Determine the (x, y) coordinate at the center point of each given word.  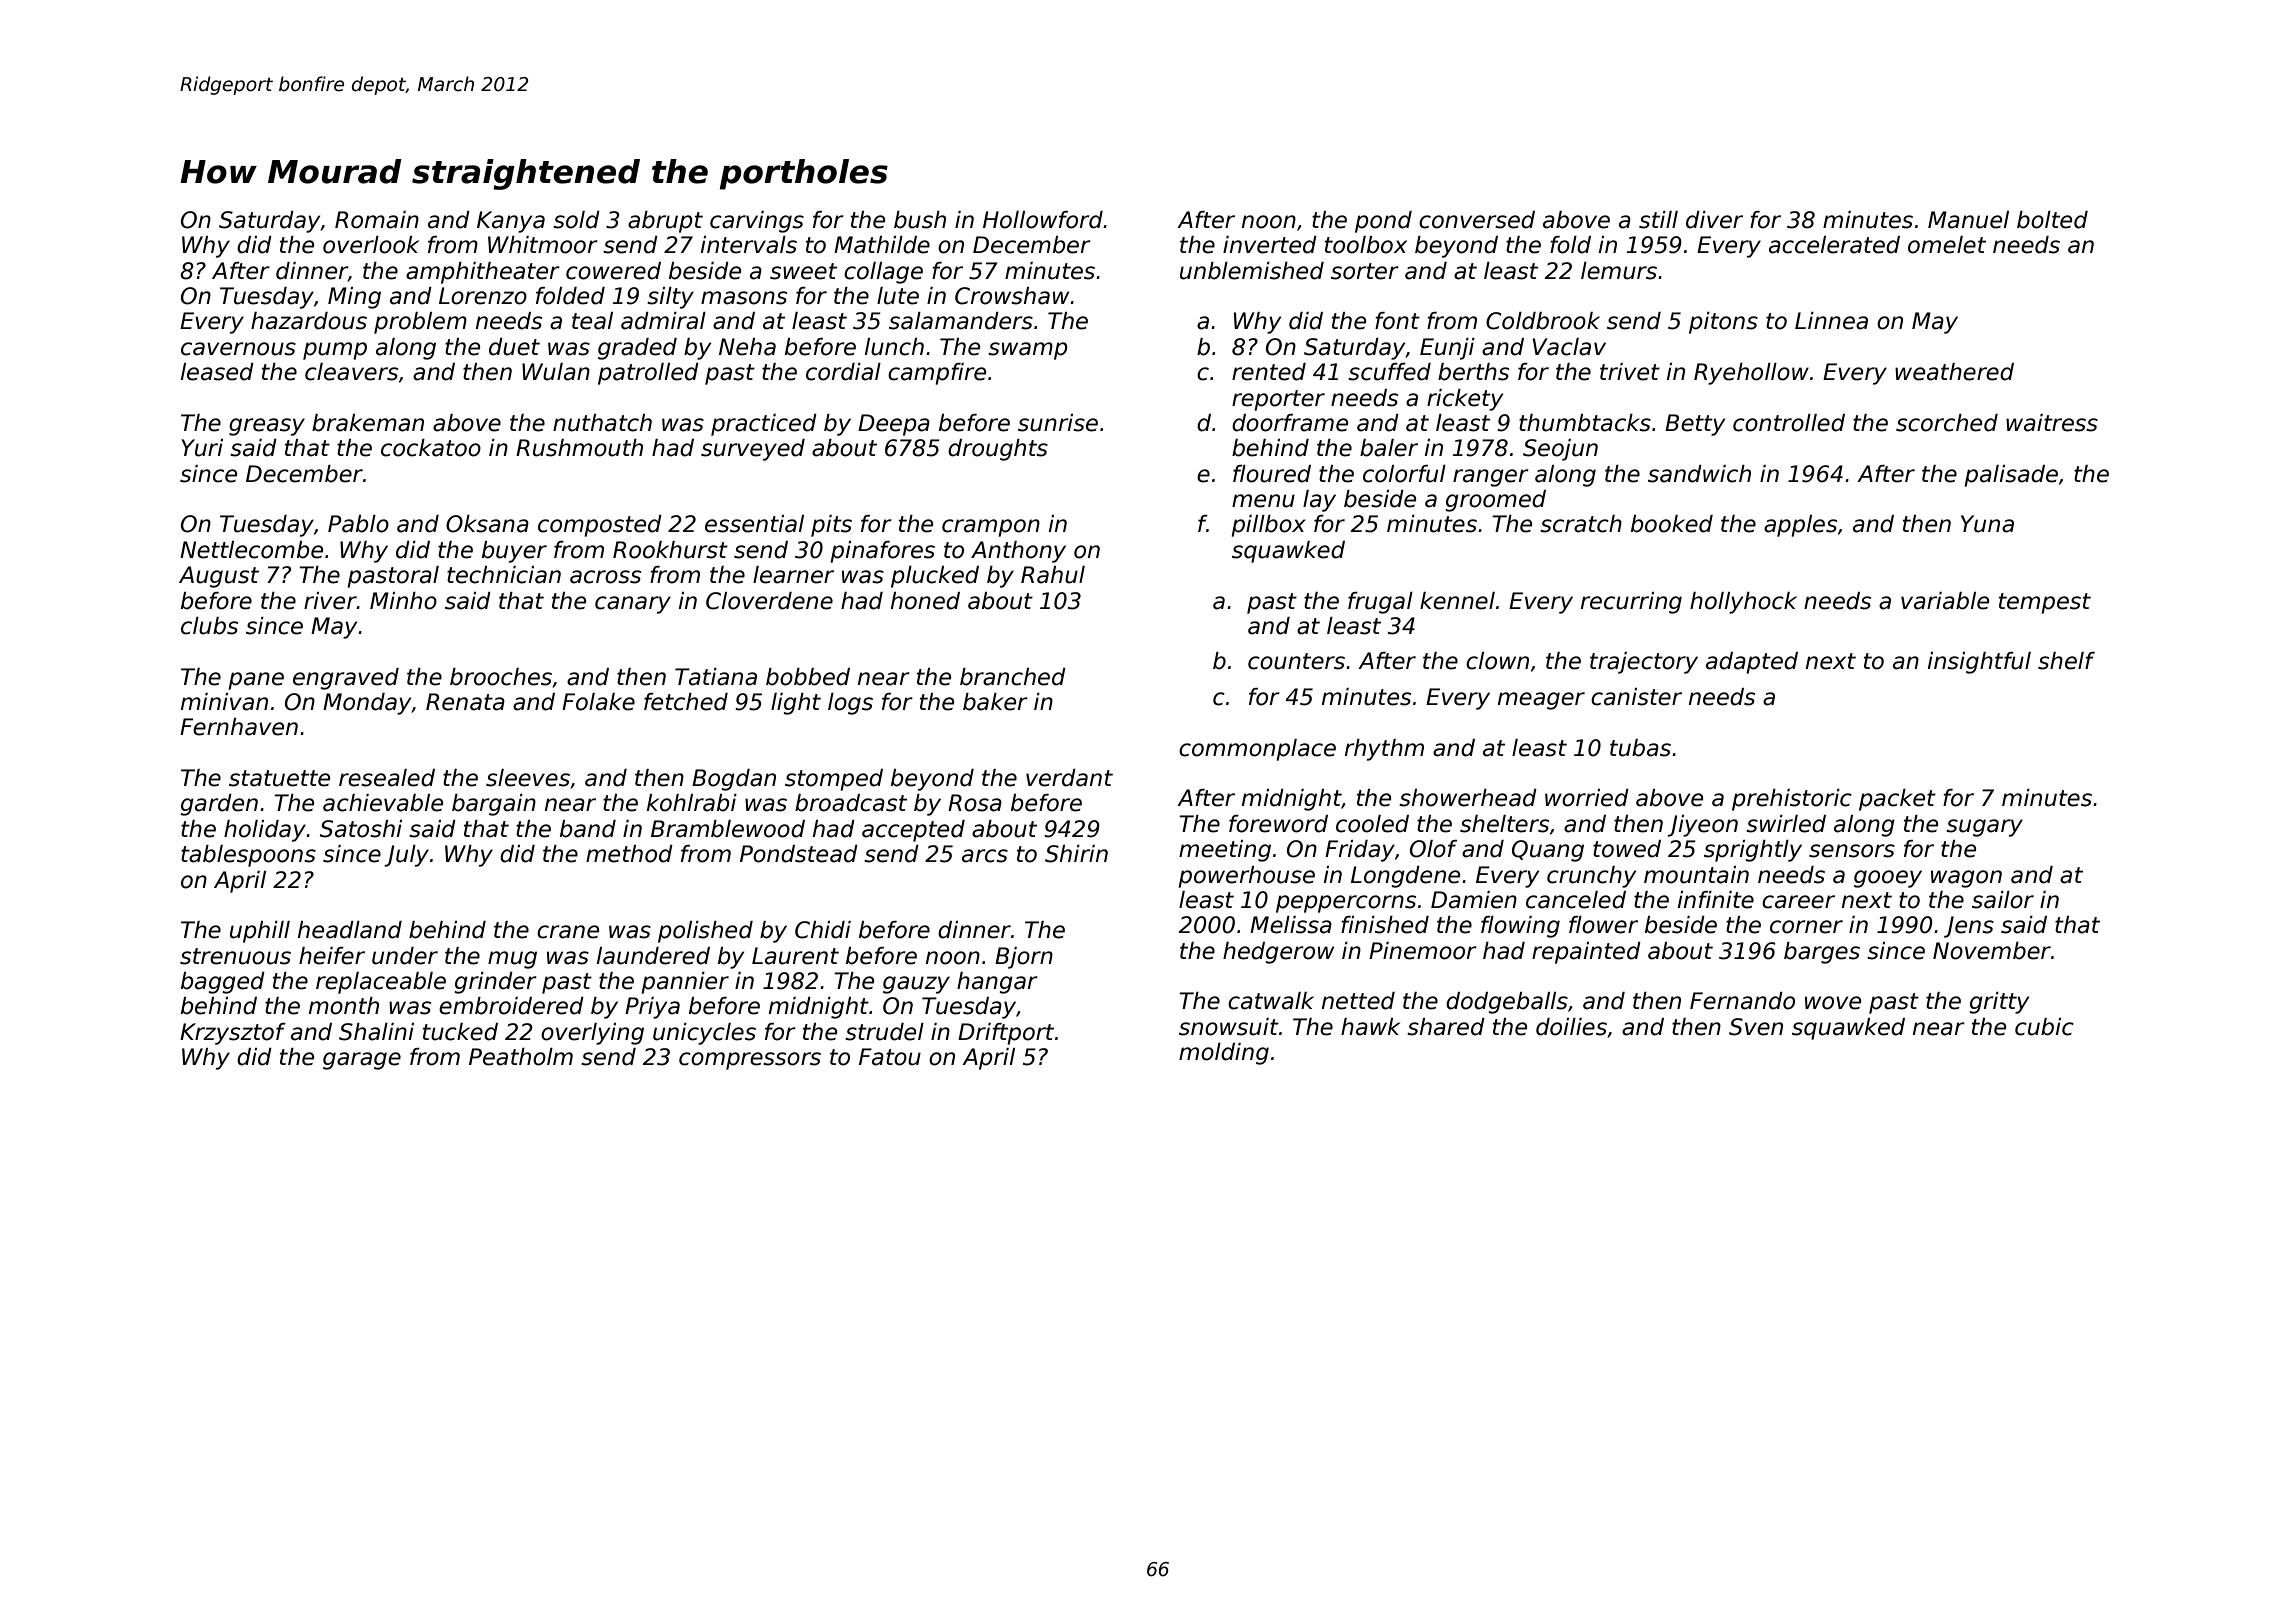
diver (1714, 220)
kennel (1457, 601)
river (330, 601)
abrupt (665, 222)
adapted (1752, 663)
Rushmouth (579, 448)
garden (219, 805)
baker (995, 702)
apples (1800, 526)
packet (1897, 800)
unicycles (704, 1034)
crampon (991, 528)
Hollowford (1043, 220)
